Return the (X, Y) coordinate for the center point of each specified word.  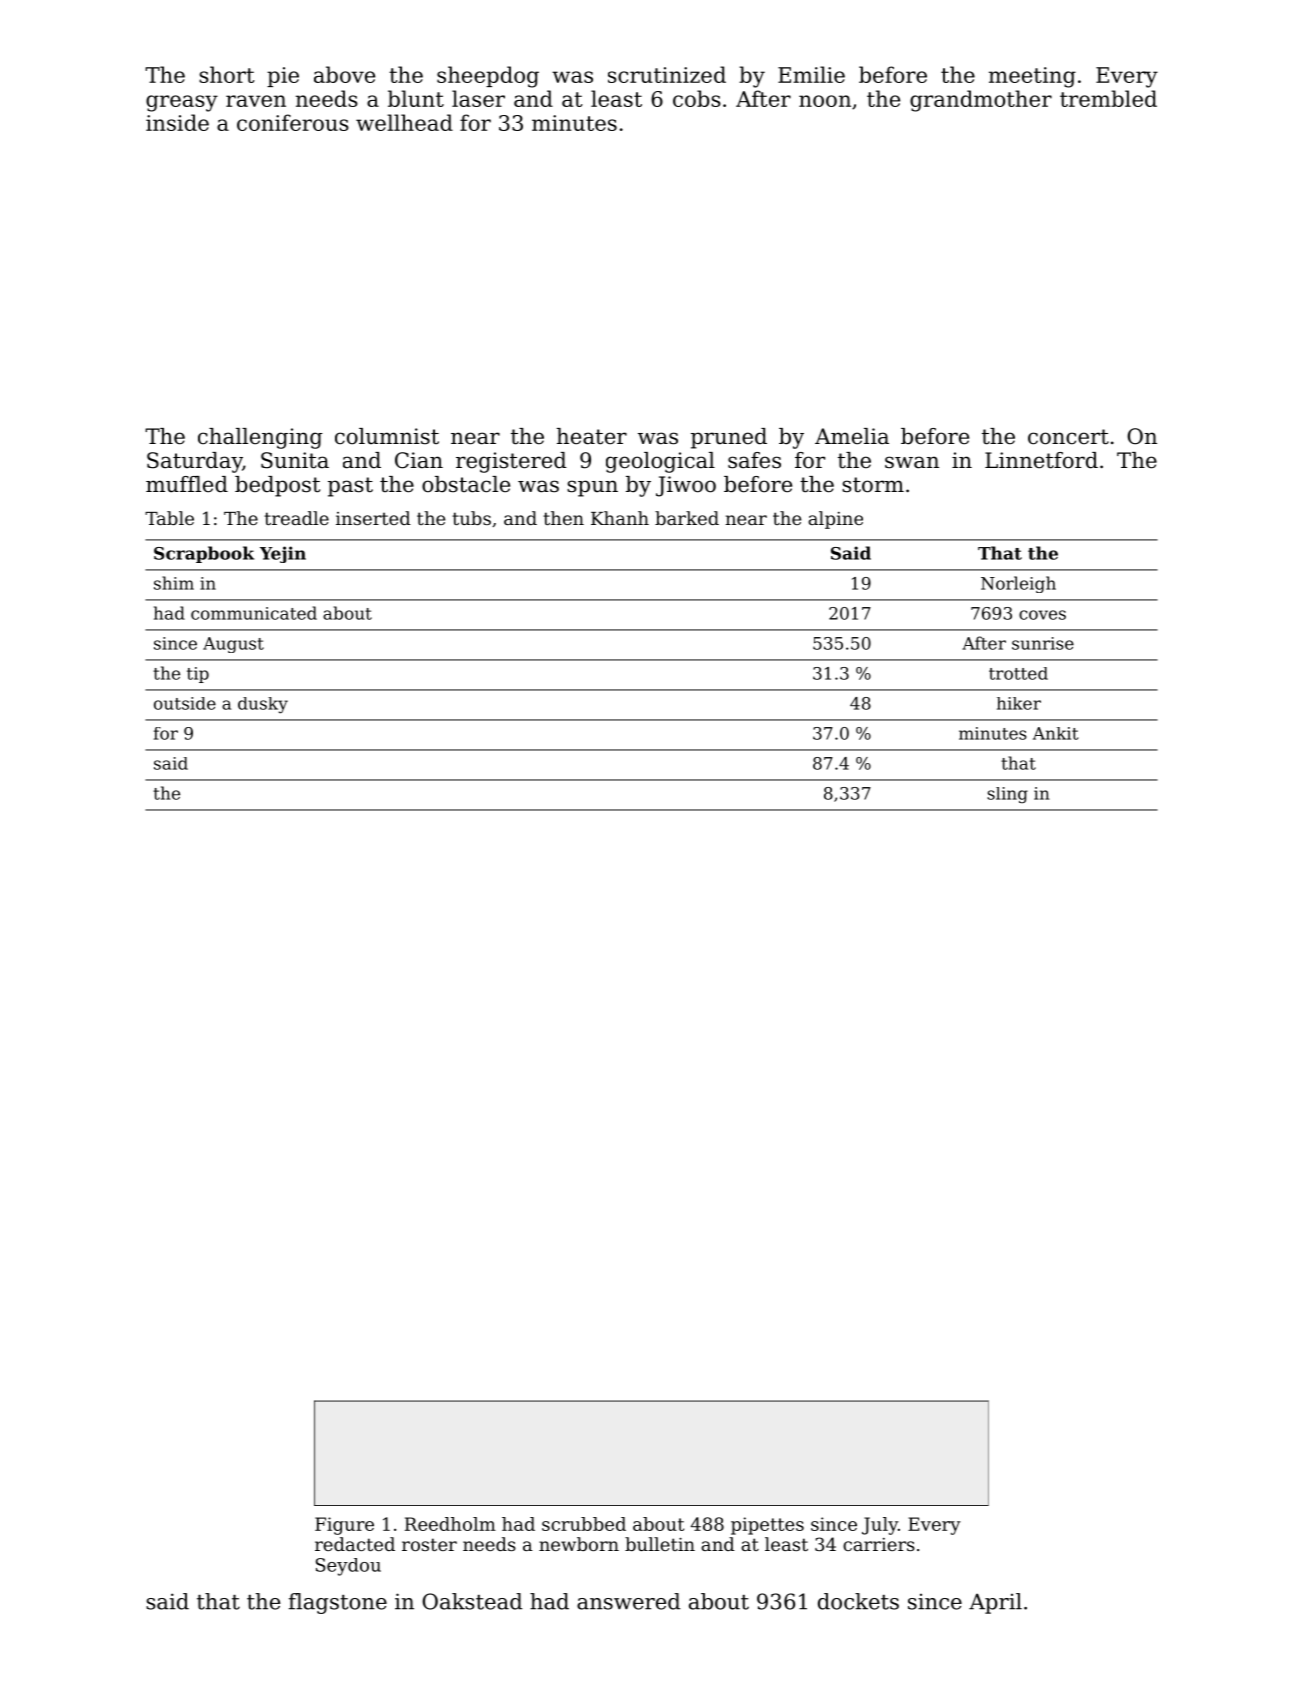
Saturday (194, 462)
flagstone (338, 1603)
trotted (1018, 673)
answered (628, 1601)
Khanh (620, 518)
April (995, 1603)
